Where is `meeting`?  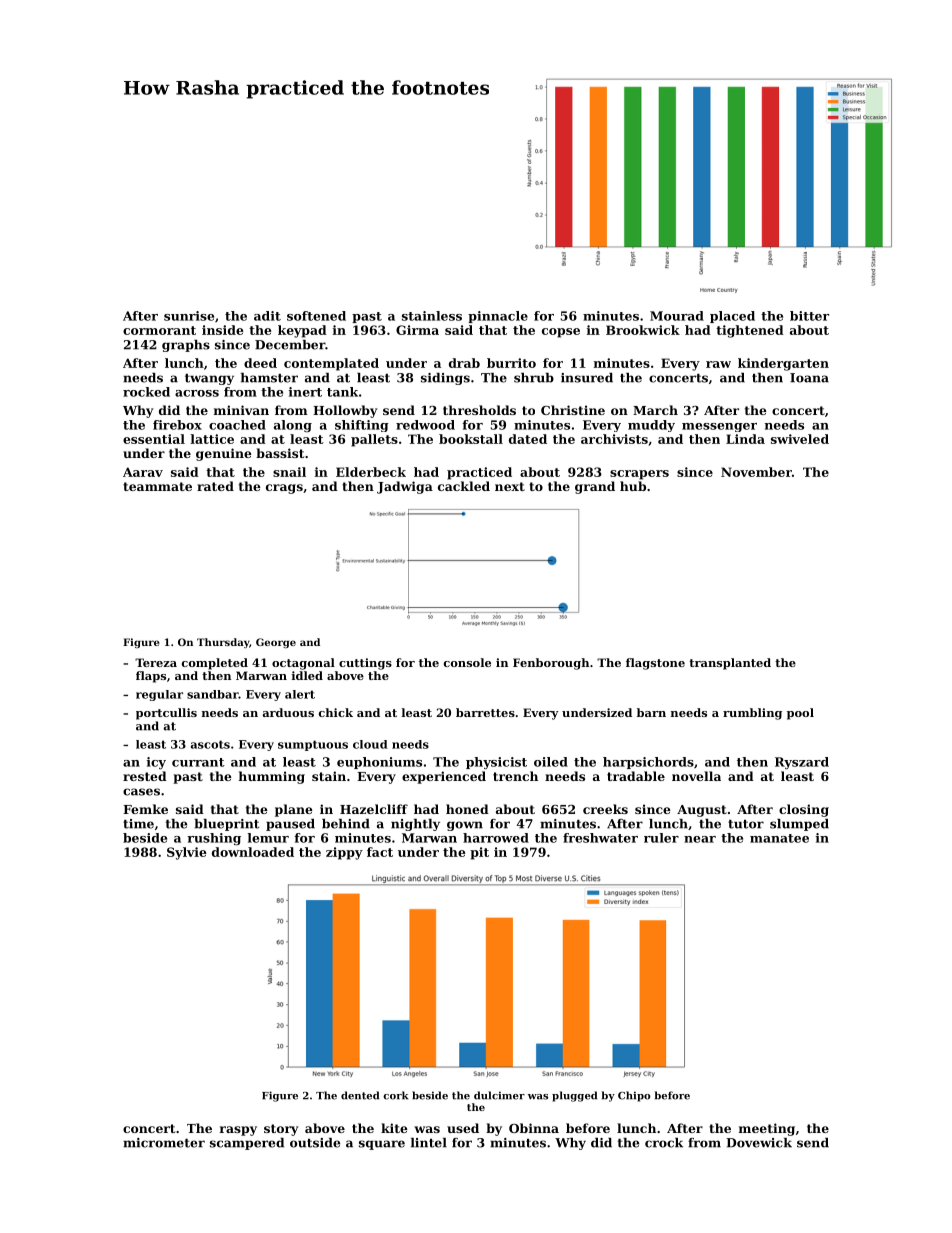
meeting is located at coordinates (767, 1129).
